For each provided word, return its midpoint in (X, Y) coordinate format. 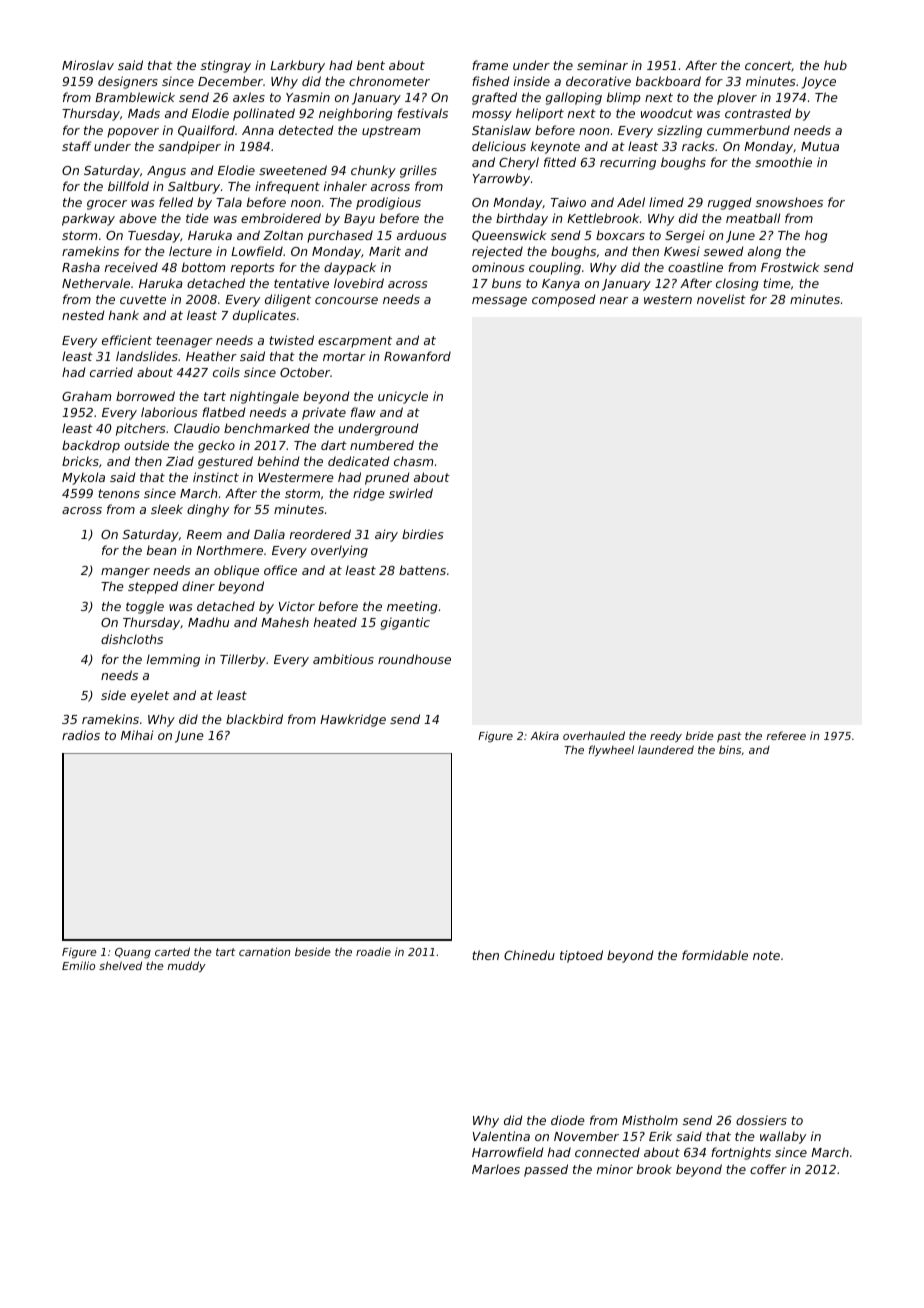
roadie (373, 951)
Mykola (83, 478)
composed (564, 300)
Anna (258, 130)
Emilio (78, 965)
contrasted (758, 113)
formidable (715, 955)
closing (737, 284)
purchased (340, 236)
